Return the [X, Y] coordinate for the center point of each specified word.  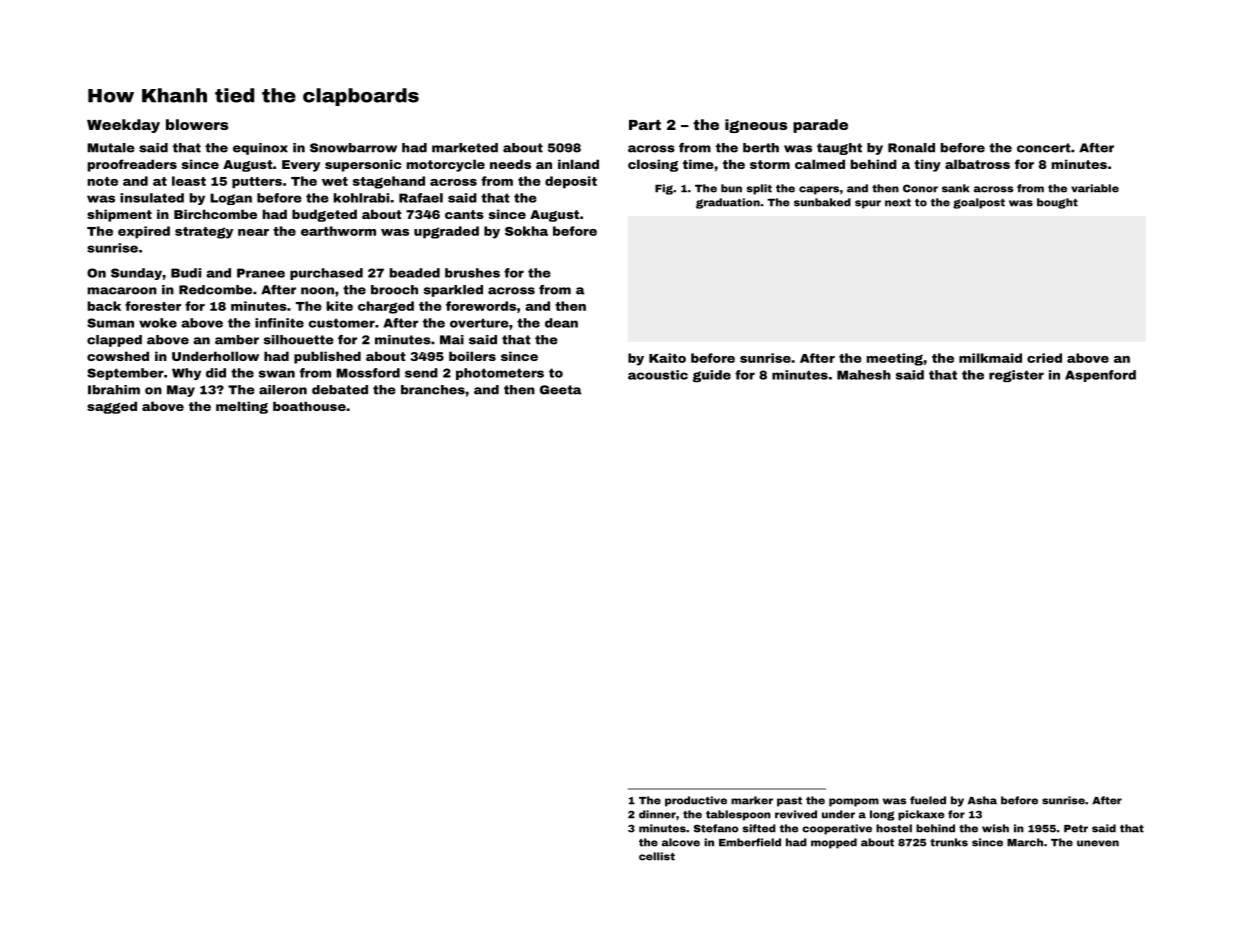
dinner [657, 814]
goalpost [979, 203]
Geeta [561, 390]
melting [242, 407]
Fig [664, 189]
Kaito [667, 358]
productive [696, 801]
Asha [982, 800]
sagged [112, 407]
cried [1044, 358]
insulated [152, 198]
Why [186, 374]
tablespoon [738, 815]
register [1016, 376]
